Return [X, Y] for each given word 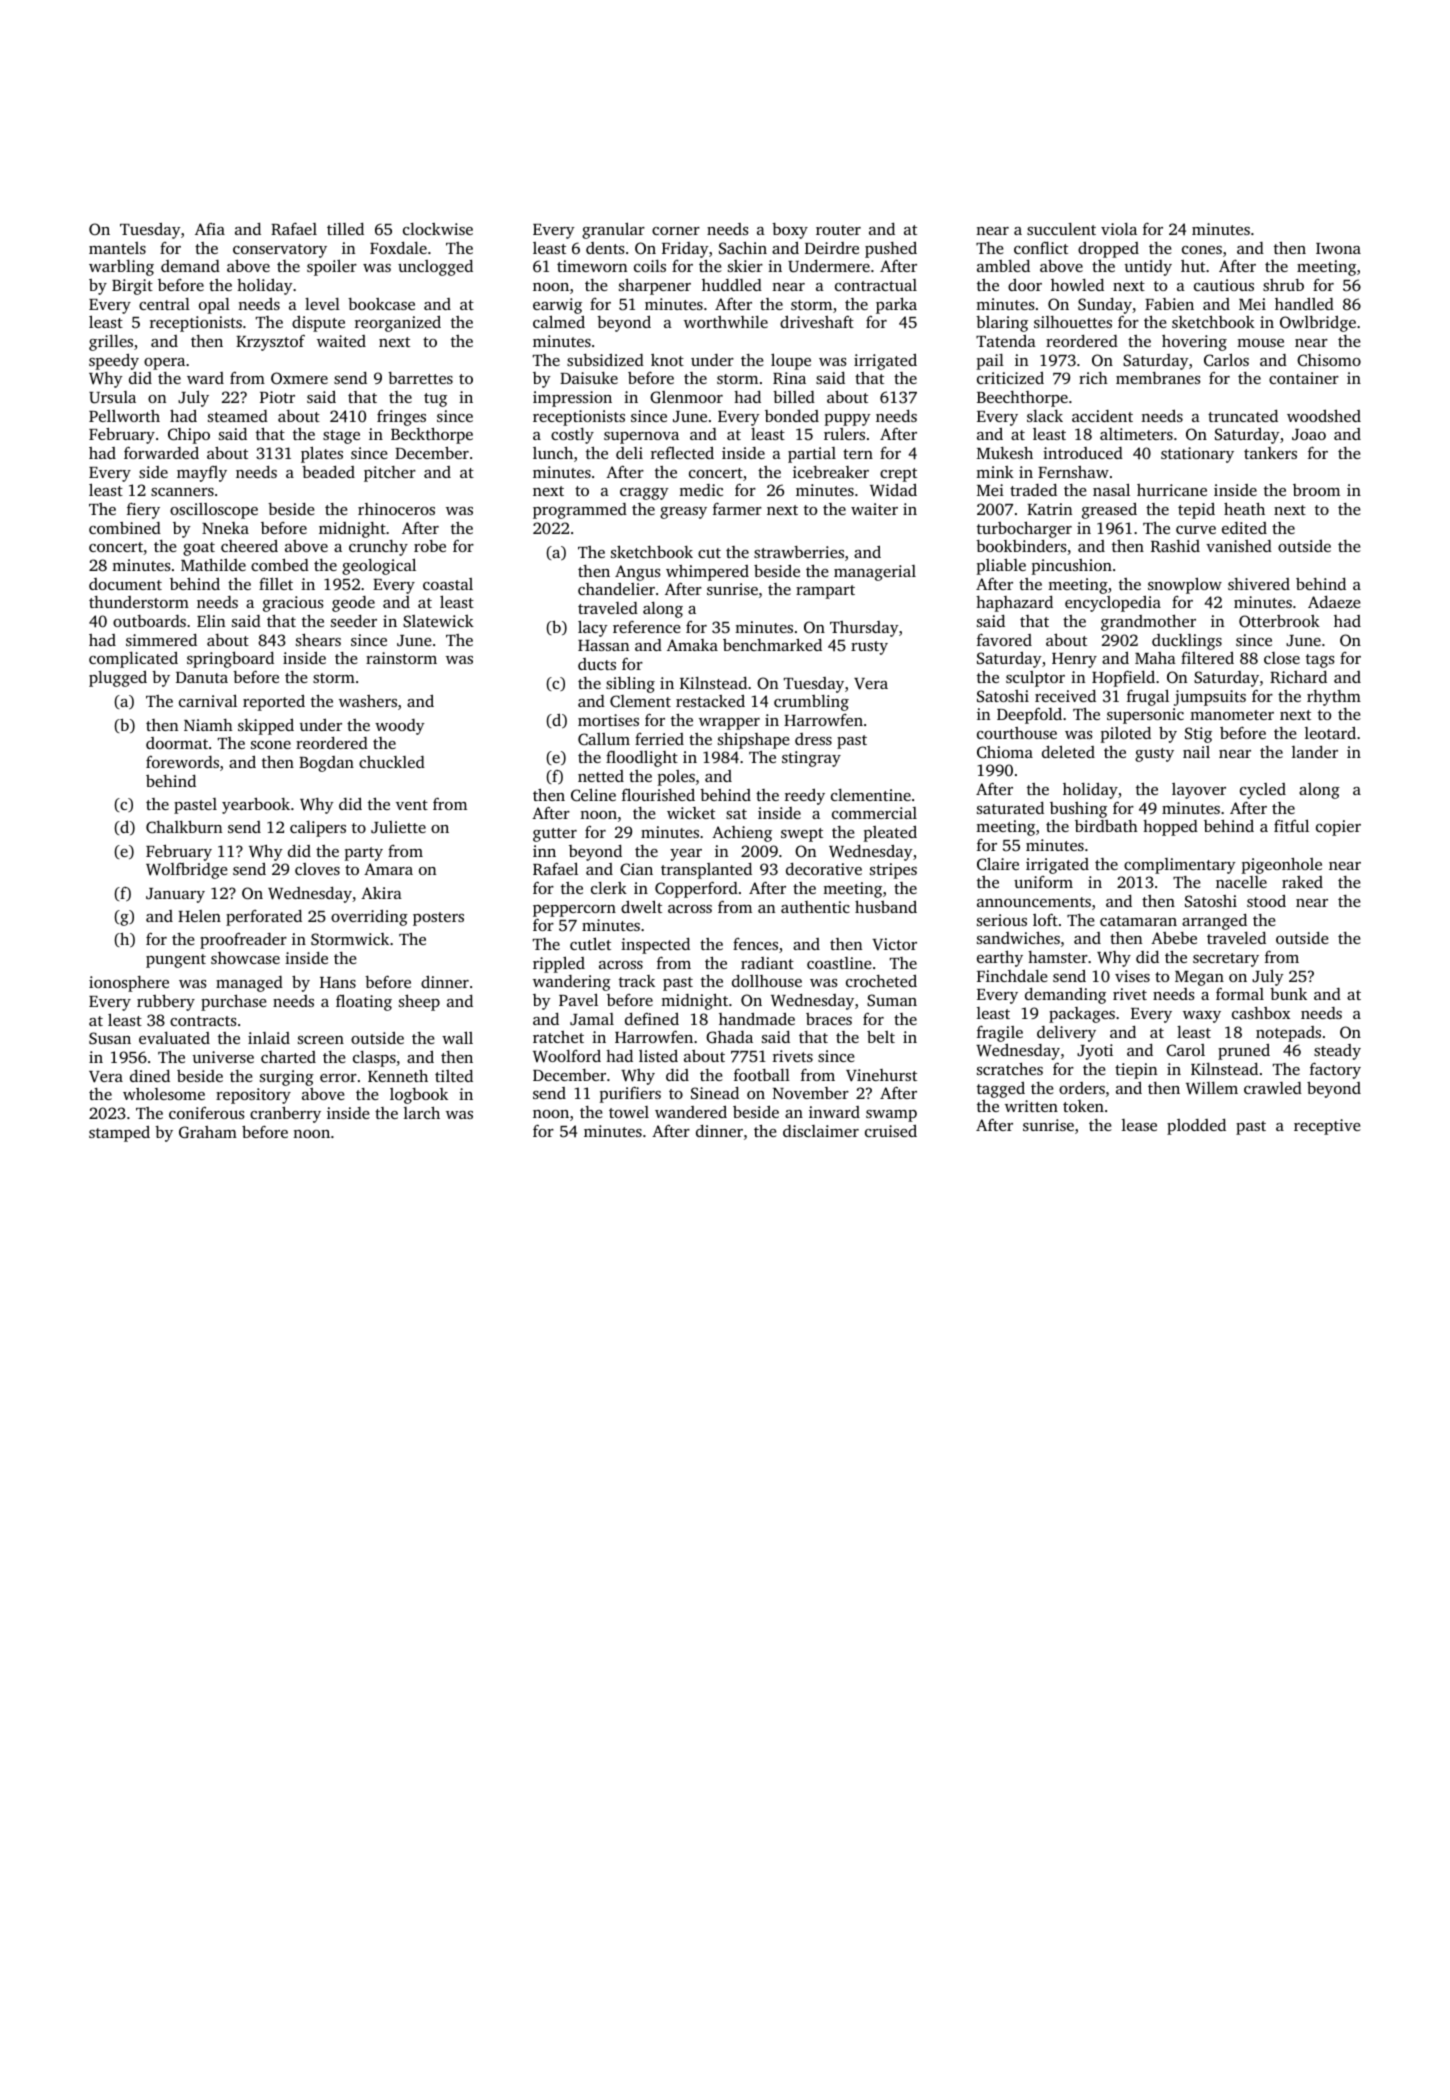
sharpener [655, 286]
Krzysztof [270, 343]
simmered [161, 640]
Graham [208, 1132]
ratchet [558, 1037]
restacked [710, 701]
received [1065, 696]
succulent [1061, 229]
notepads [1288, 1034]
